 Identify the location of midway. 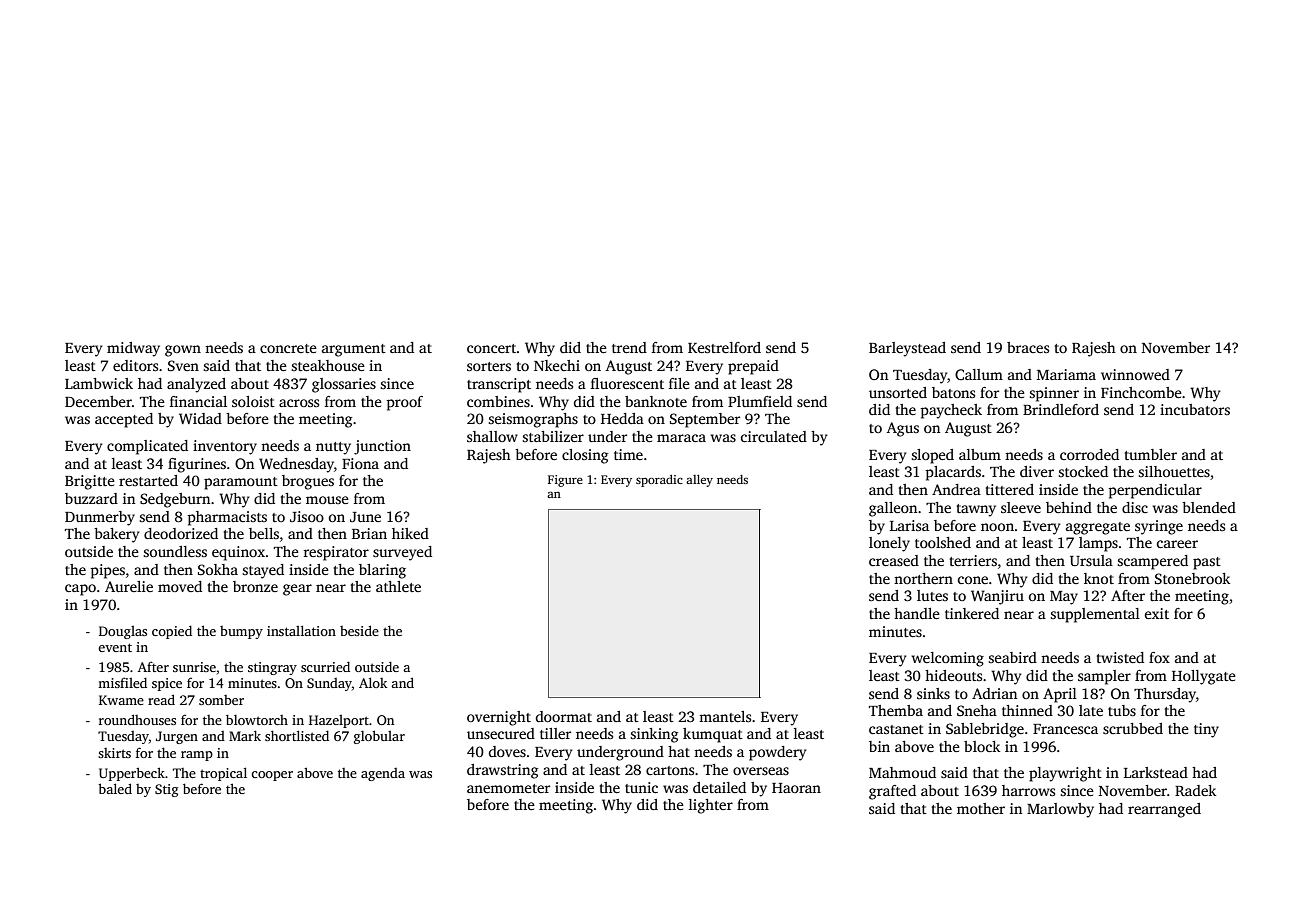
(133, 349).
